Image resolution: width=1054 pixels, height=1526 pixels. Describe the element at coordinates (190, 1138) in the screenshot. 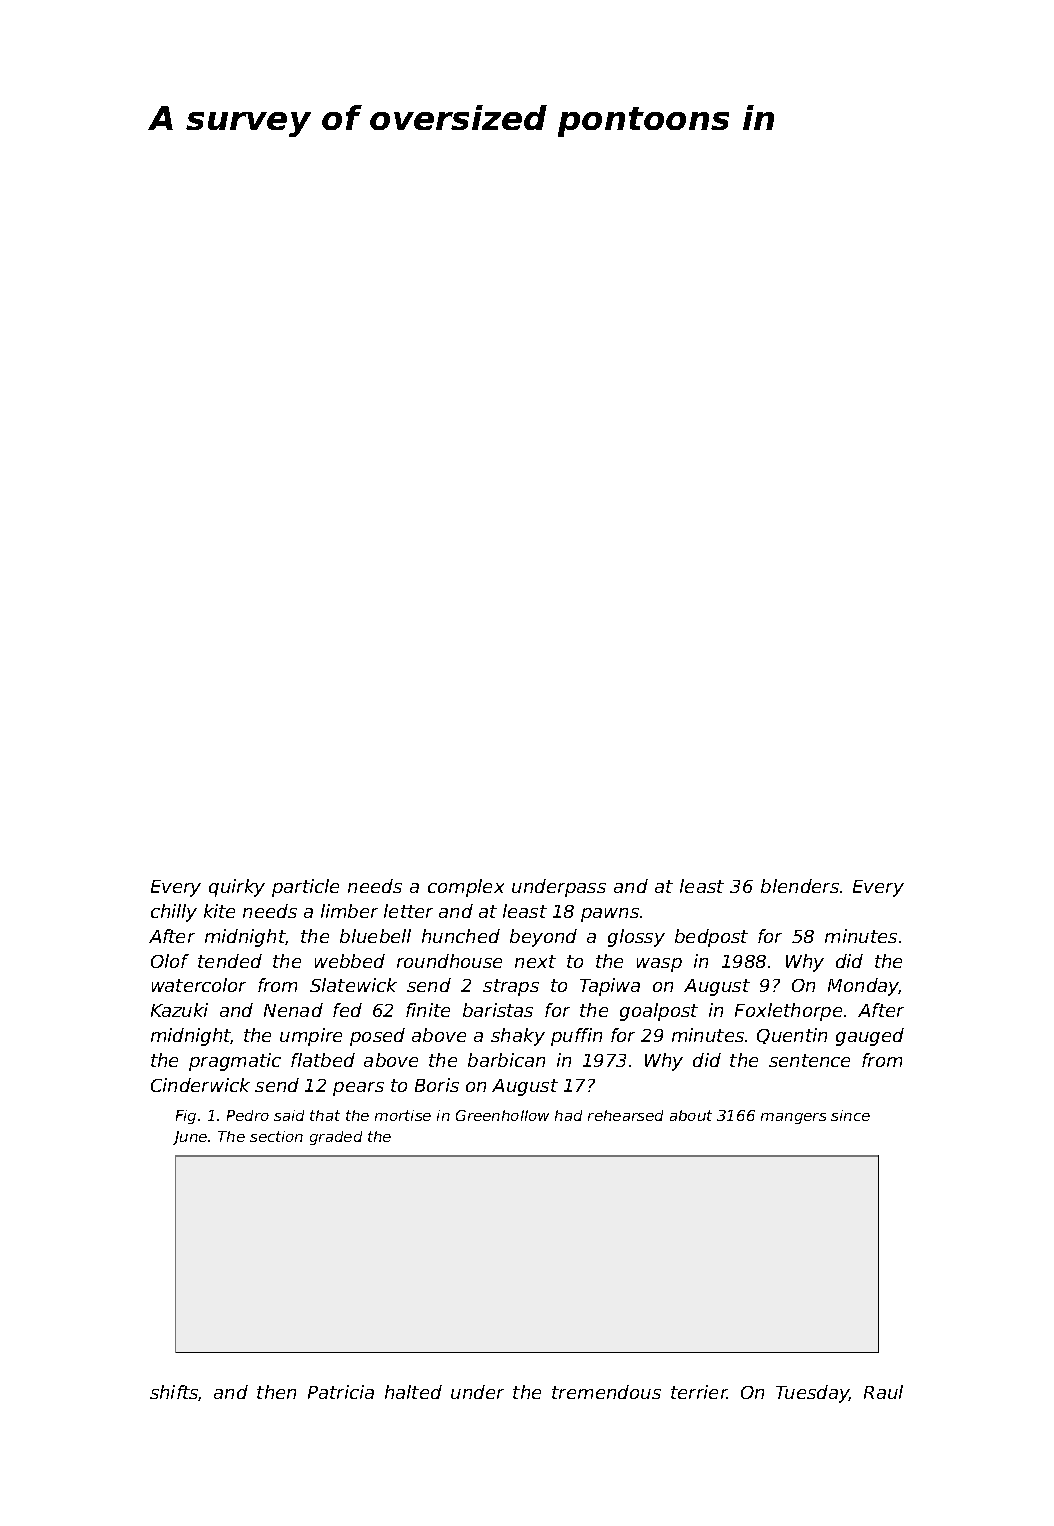

I see `June` at that location.
